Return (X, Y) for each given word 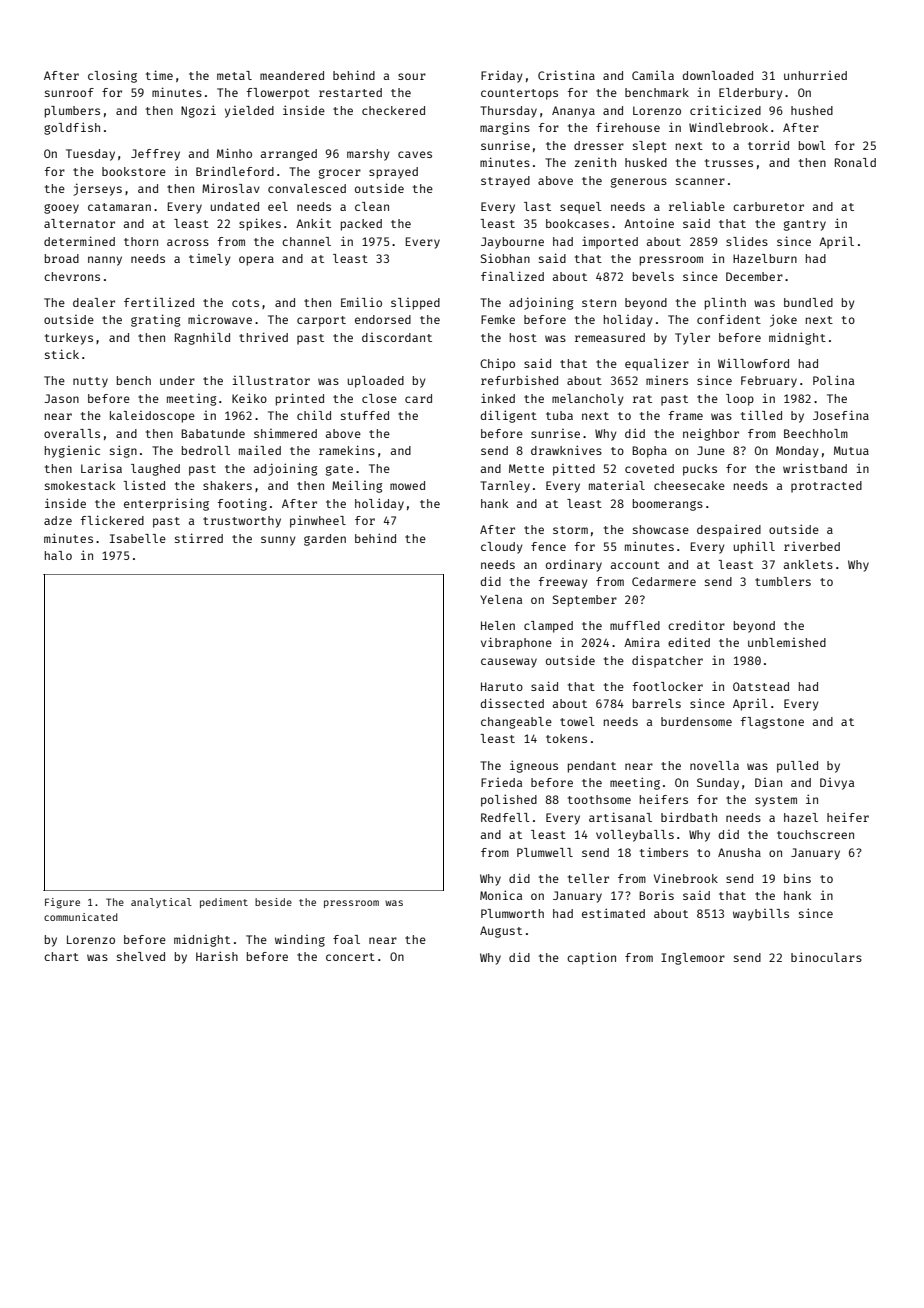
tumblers (783, 581)
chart (61, 956)
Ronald (855, 162)
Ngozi (198, 111)
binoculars (826, 957)
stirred (199, 538)
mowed (407, 485)
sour (412, 76)
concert (350, 957)
